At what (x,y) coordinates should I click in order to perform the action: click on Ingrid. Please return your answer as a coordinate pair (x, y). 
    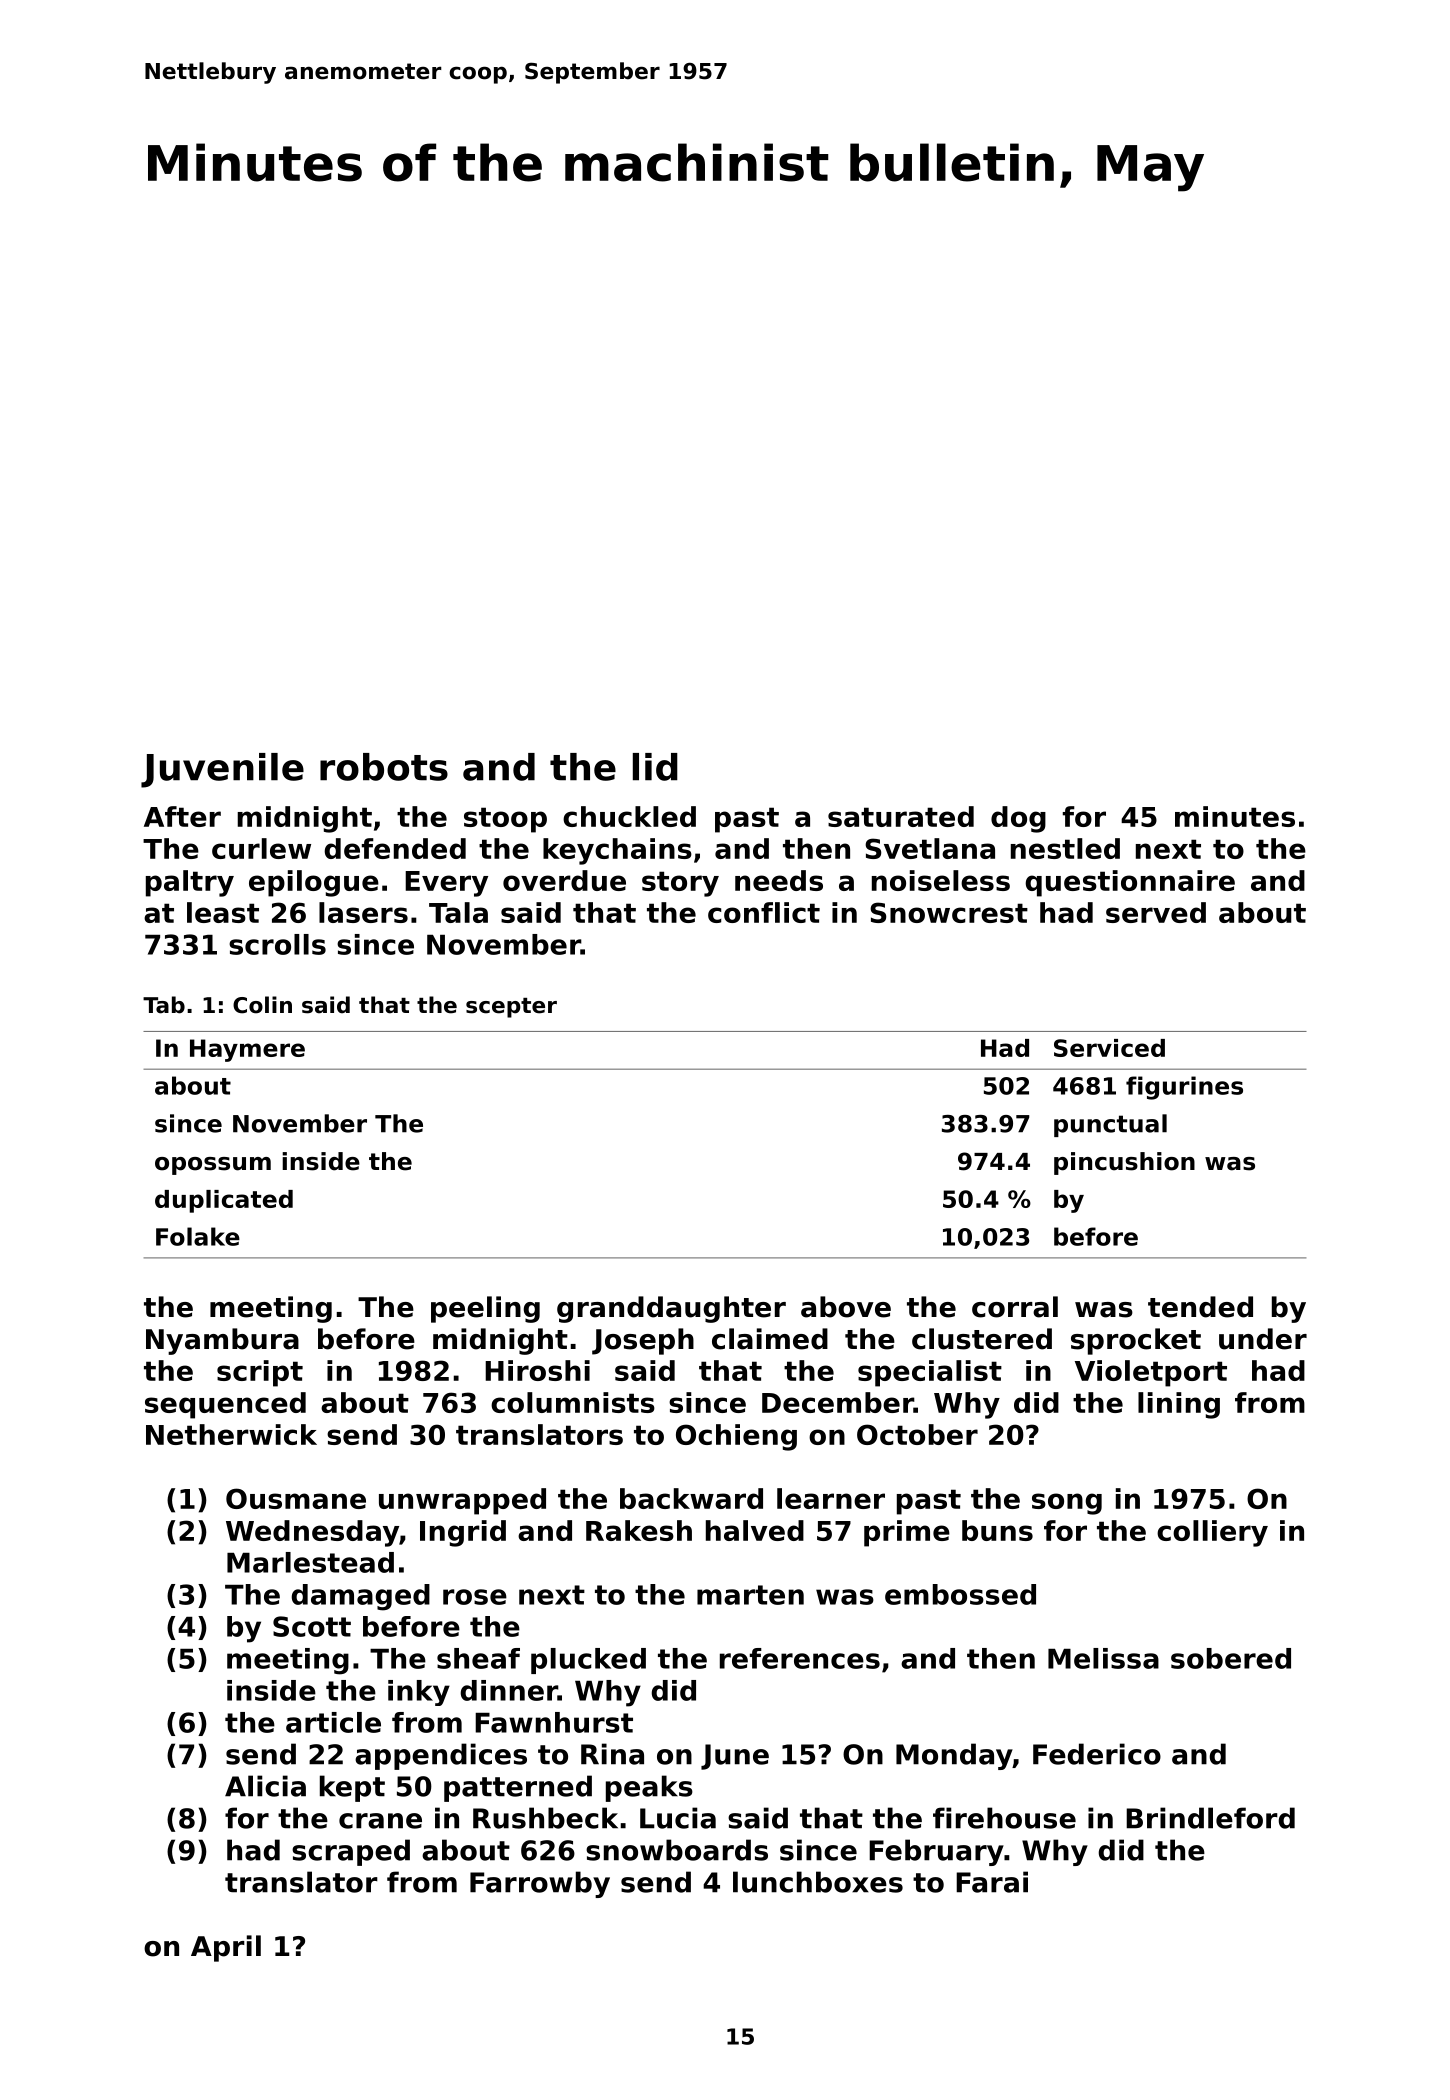
    Looking at the image, I should click on (463, 1533).
